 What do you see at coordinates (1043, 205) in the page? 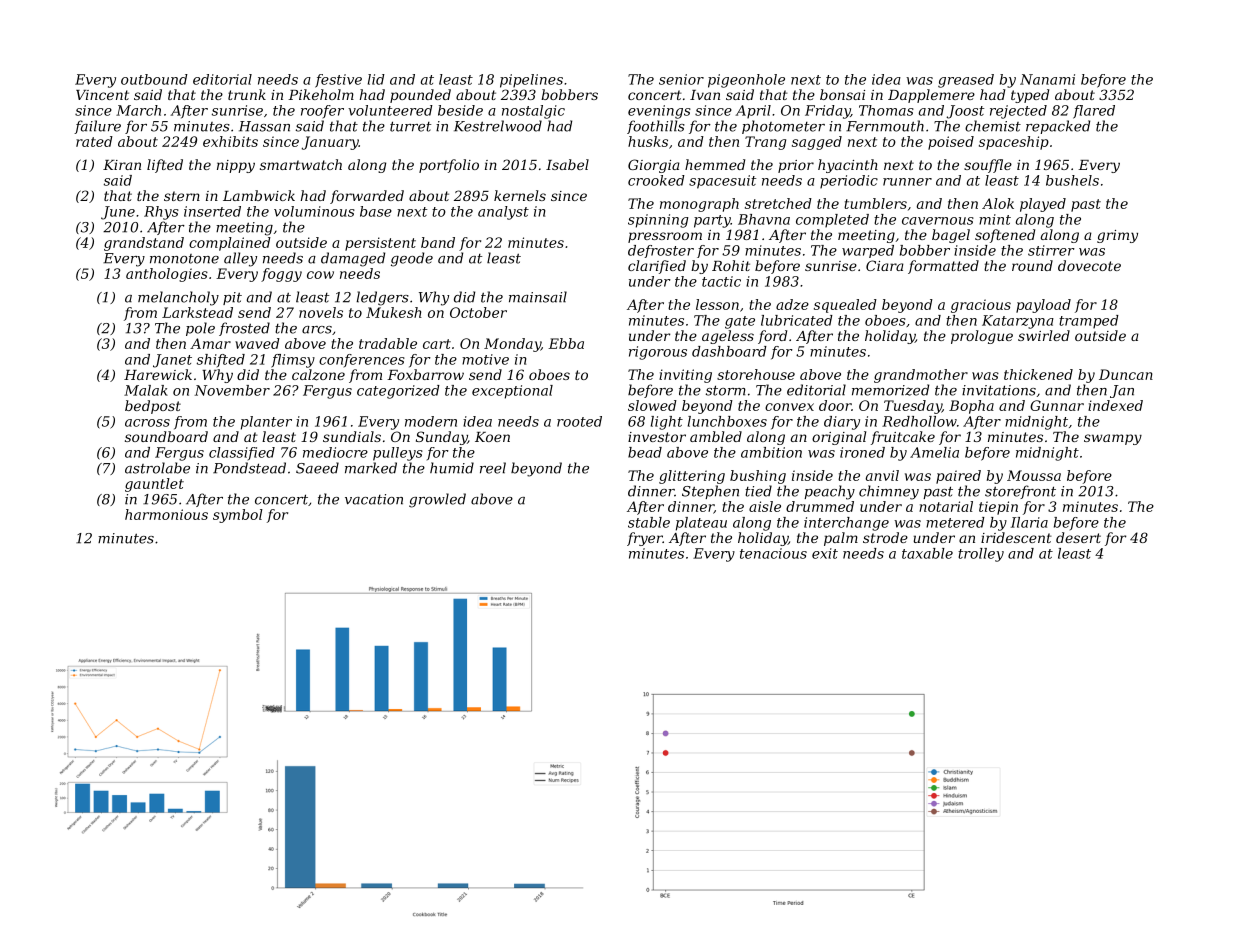
I see `played` at bounding box center [1043, 205].
